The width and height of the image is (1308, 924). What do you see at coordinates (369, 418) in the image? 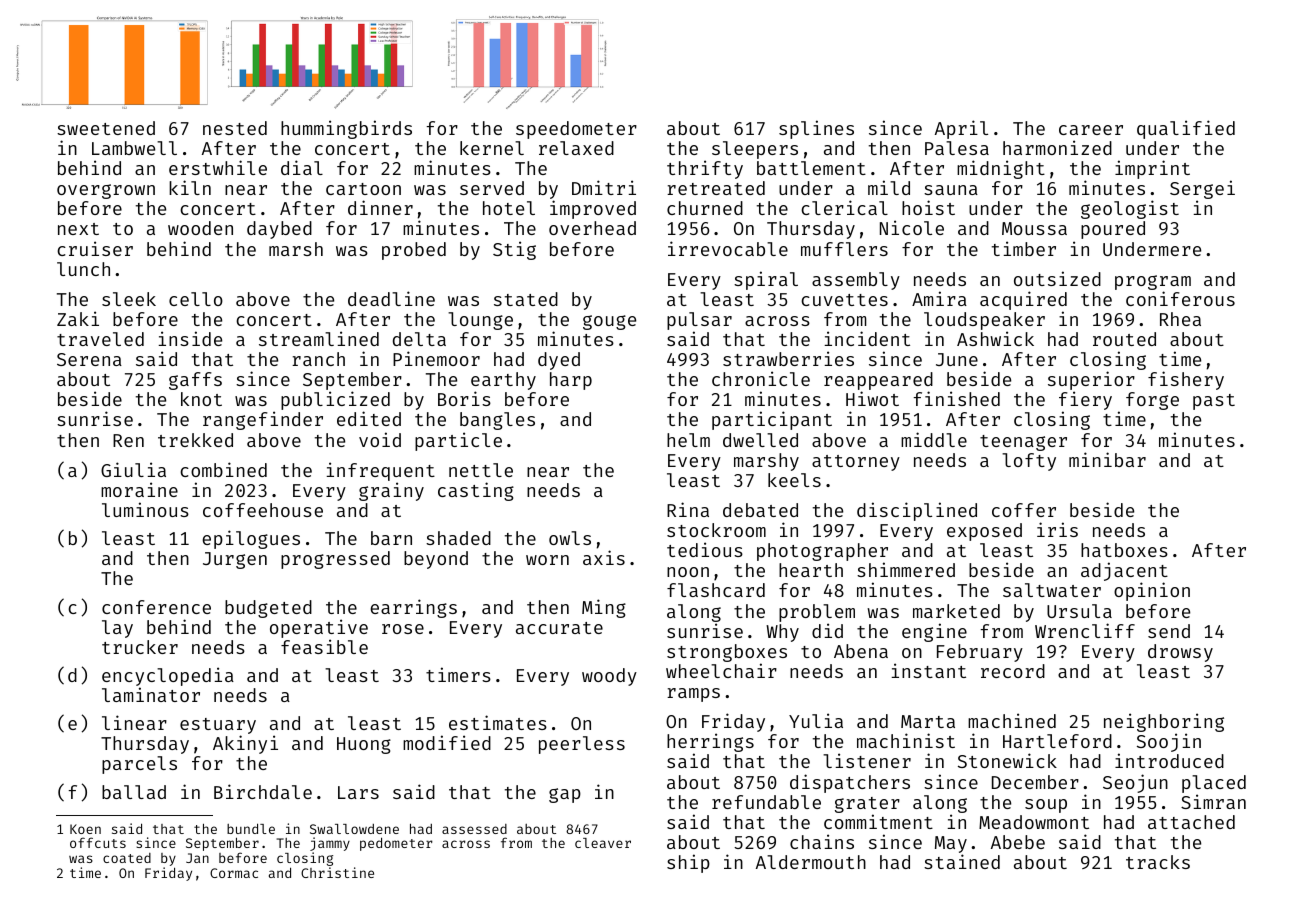
I see `edited` at bounding box center [369, 418].
